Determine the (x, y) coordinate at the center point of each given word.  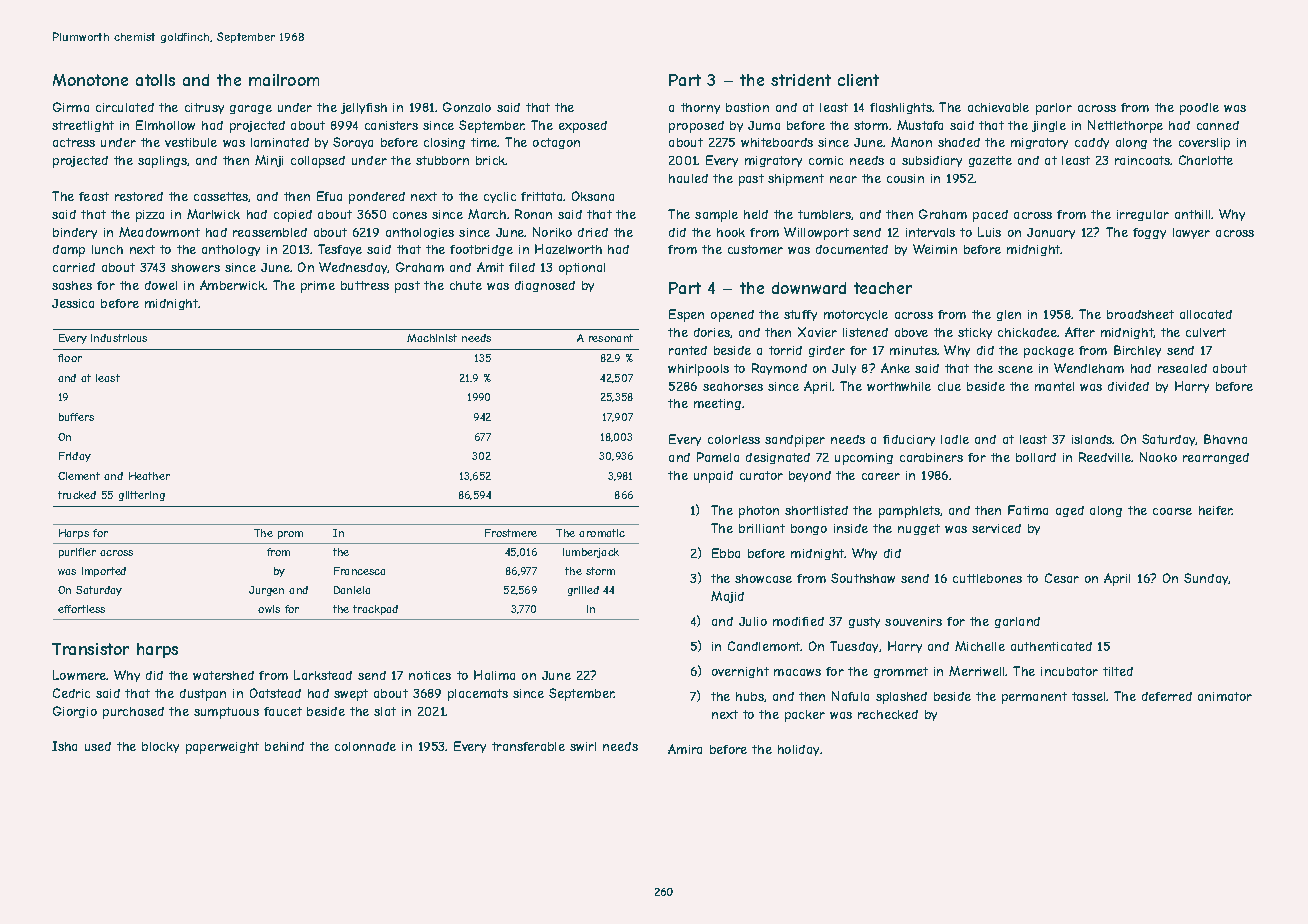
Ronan (533, 214)
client (858, 80)
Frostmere (511, 533)
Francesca (359, 571)
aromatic (602, 533)
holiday (798, 750)
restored (139, 196)
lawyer (1191, 233)
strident (801, 80)
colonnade (365, 746)
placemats (478, 695)
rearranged (1216, 458)
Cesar (1062, 578)
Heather (149, 476)
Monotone (90, 80)
